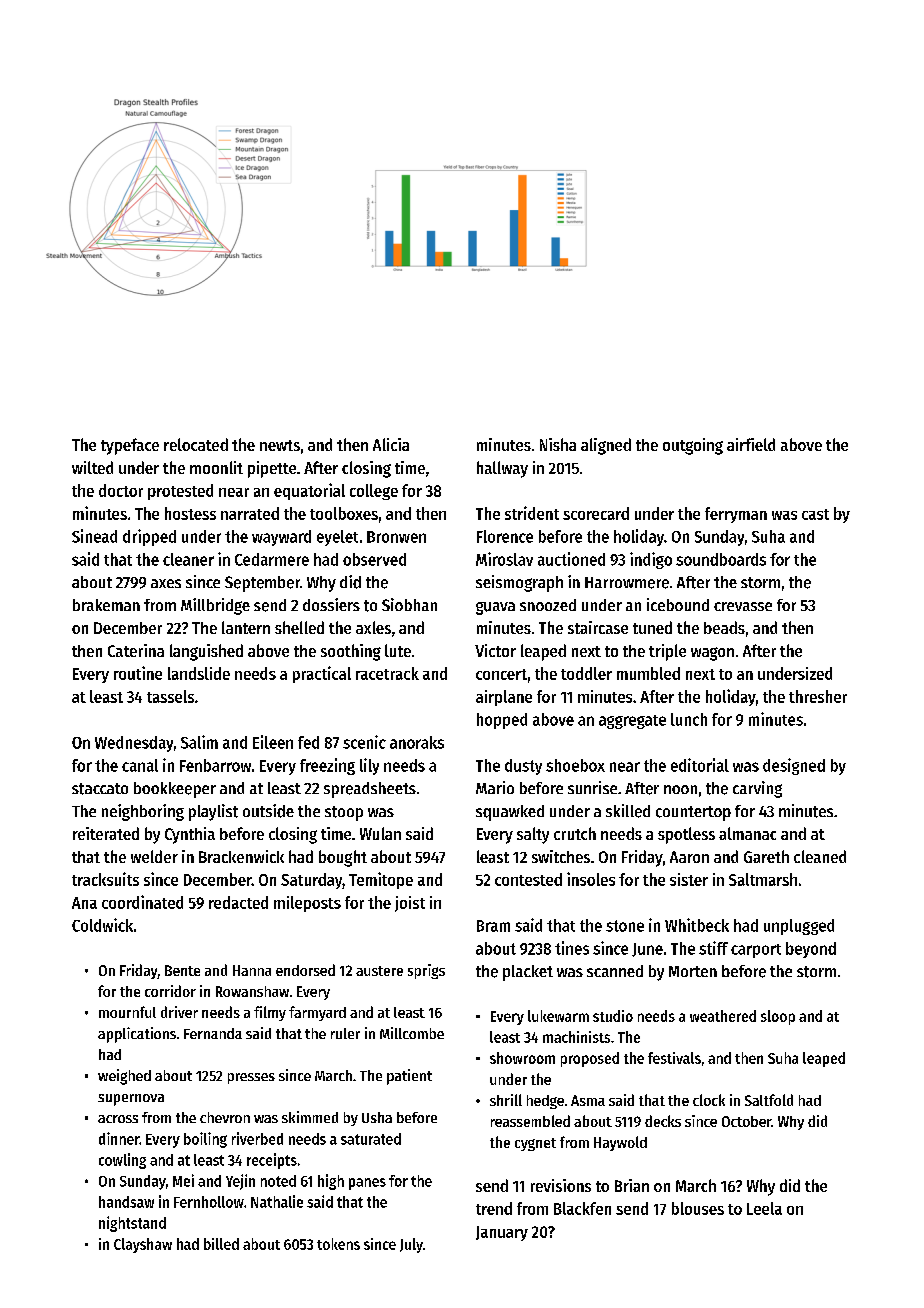 Image resolution: width=924 pixels, height=1308 pixels. What do you see at coordinates (238, 902) in the screenshot?
I see `redacted` at bounding box center [238, 902].
